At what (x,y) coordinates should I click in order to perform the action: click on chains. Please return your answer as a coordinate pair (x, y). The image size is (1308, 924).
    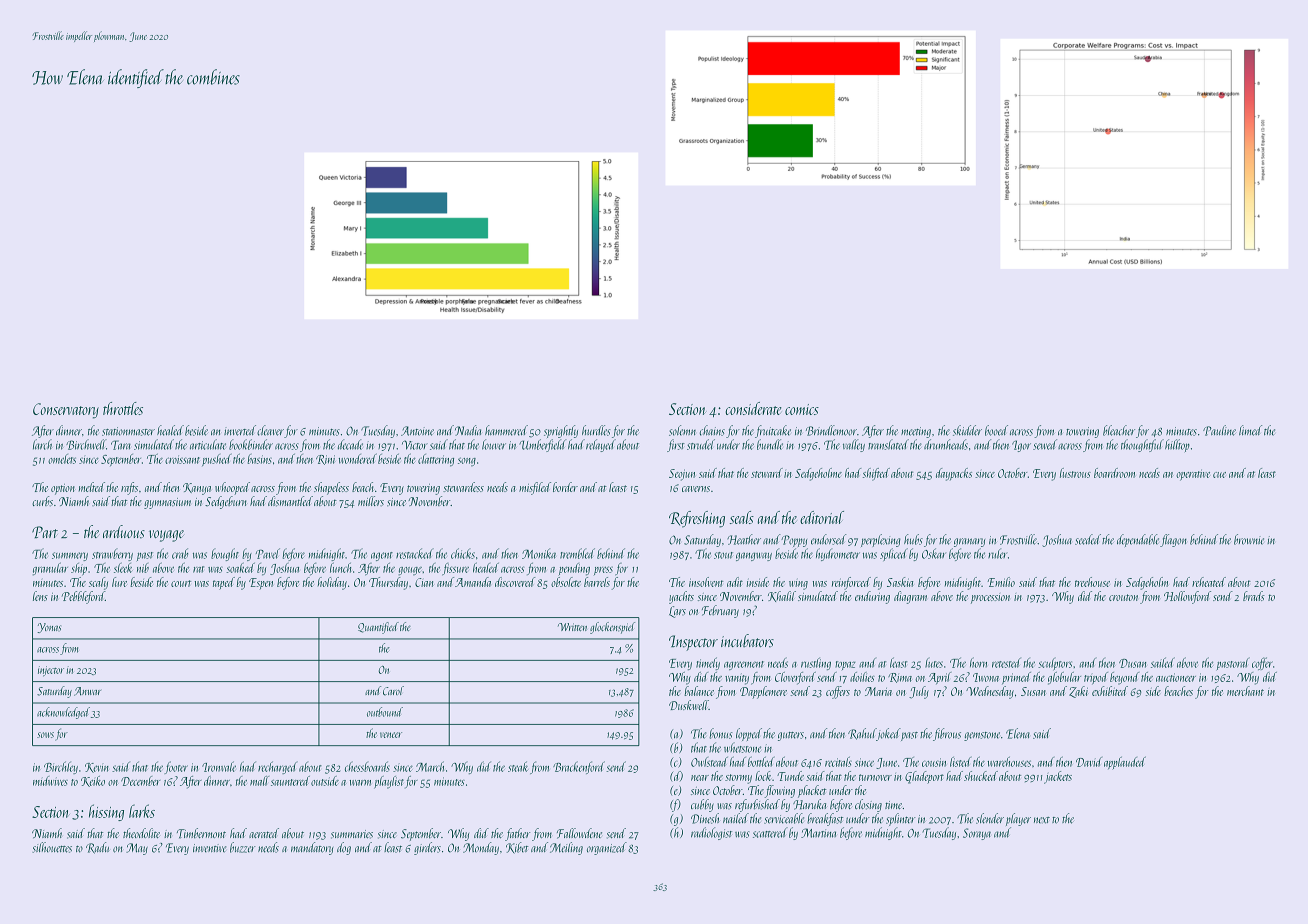
    Looking at the image, I should click on (712, 430).
